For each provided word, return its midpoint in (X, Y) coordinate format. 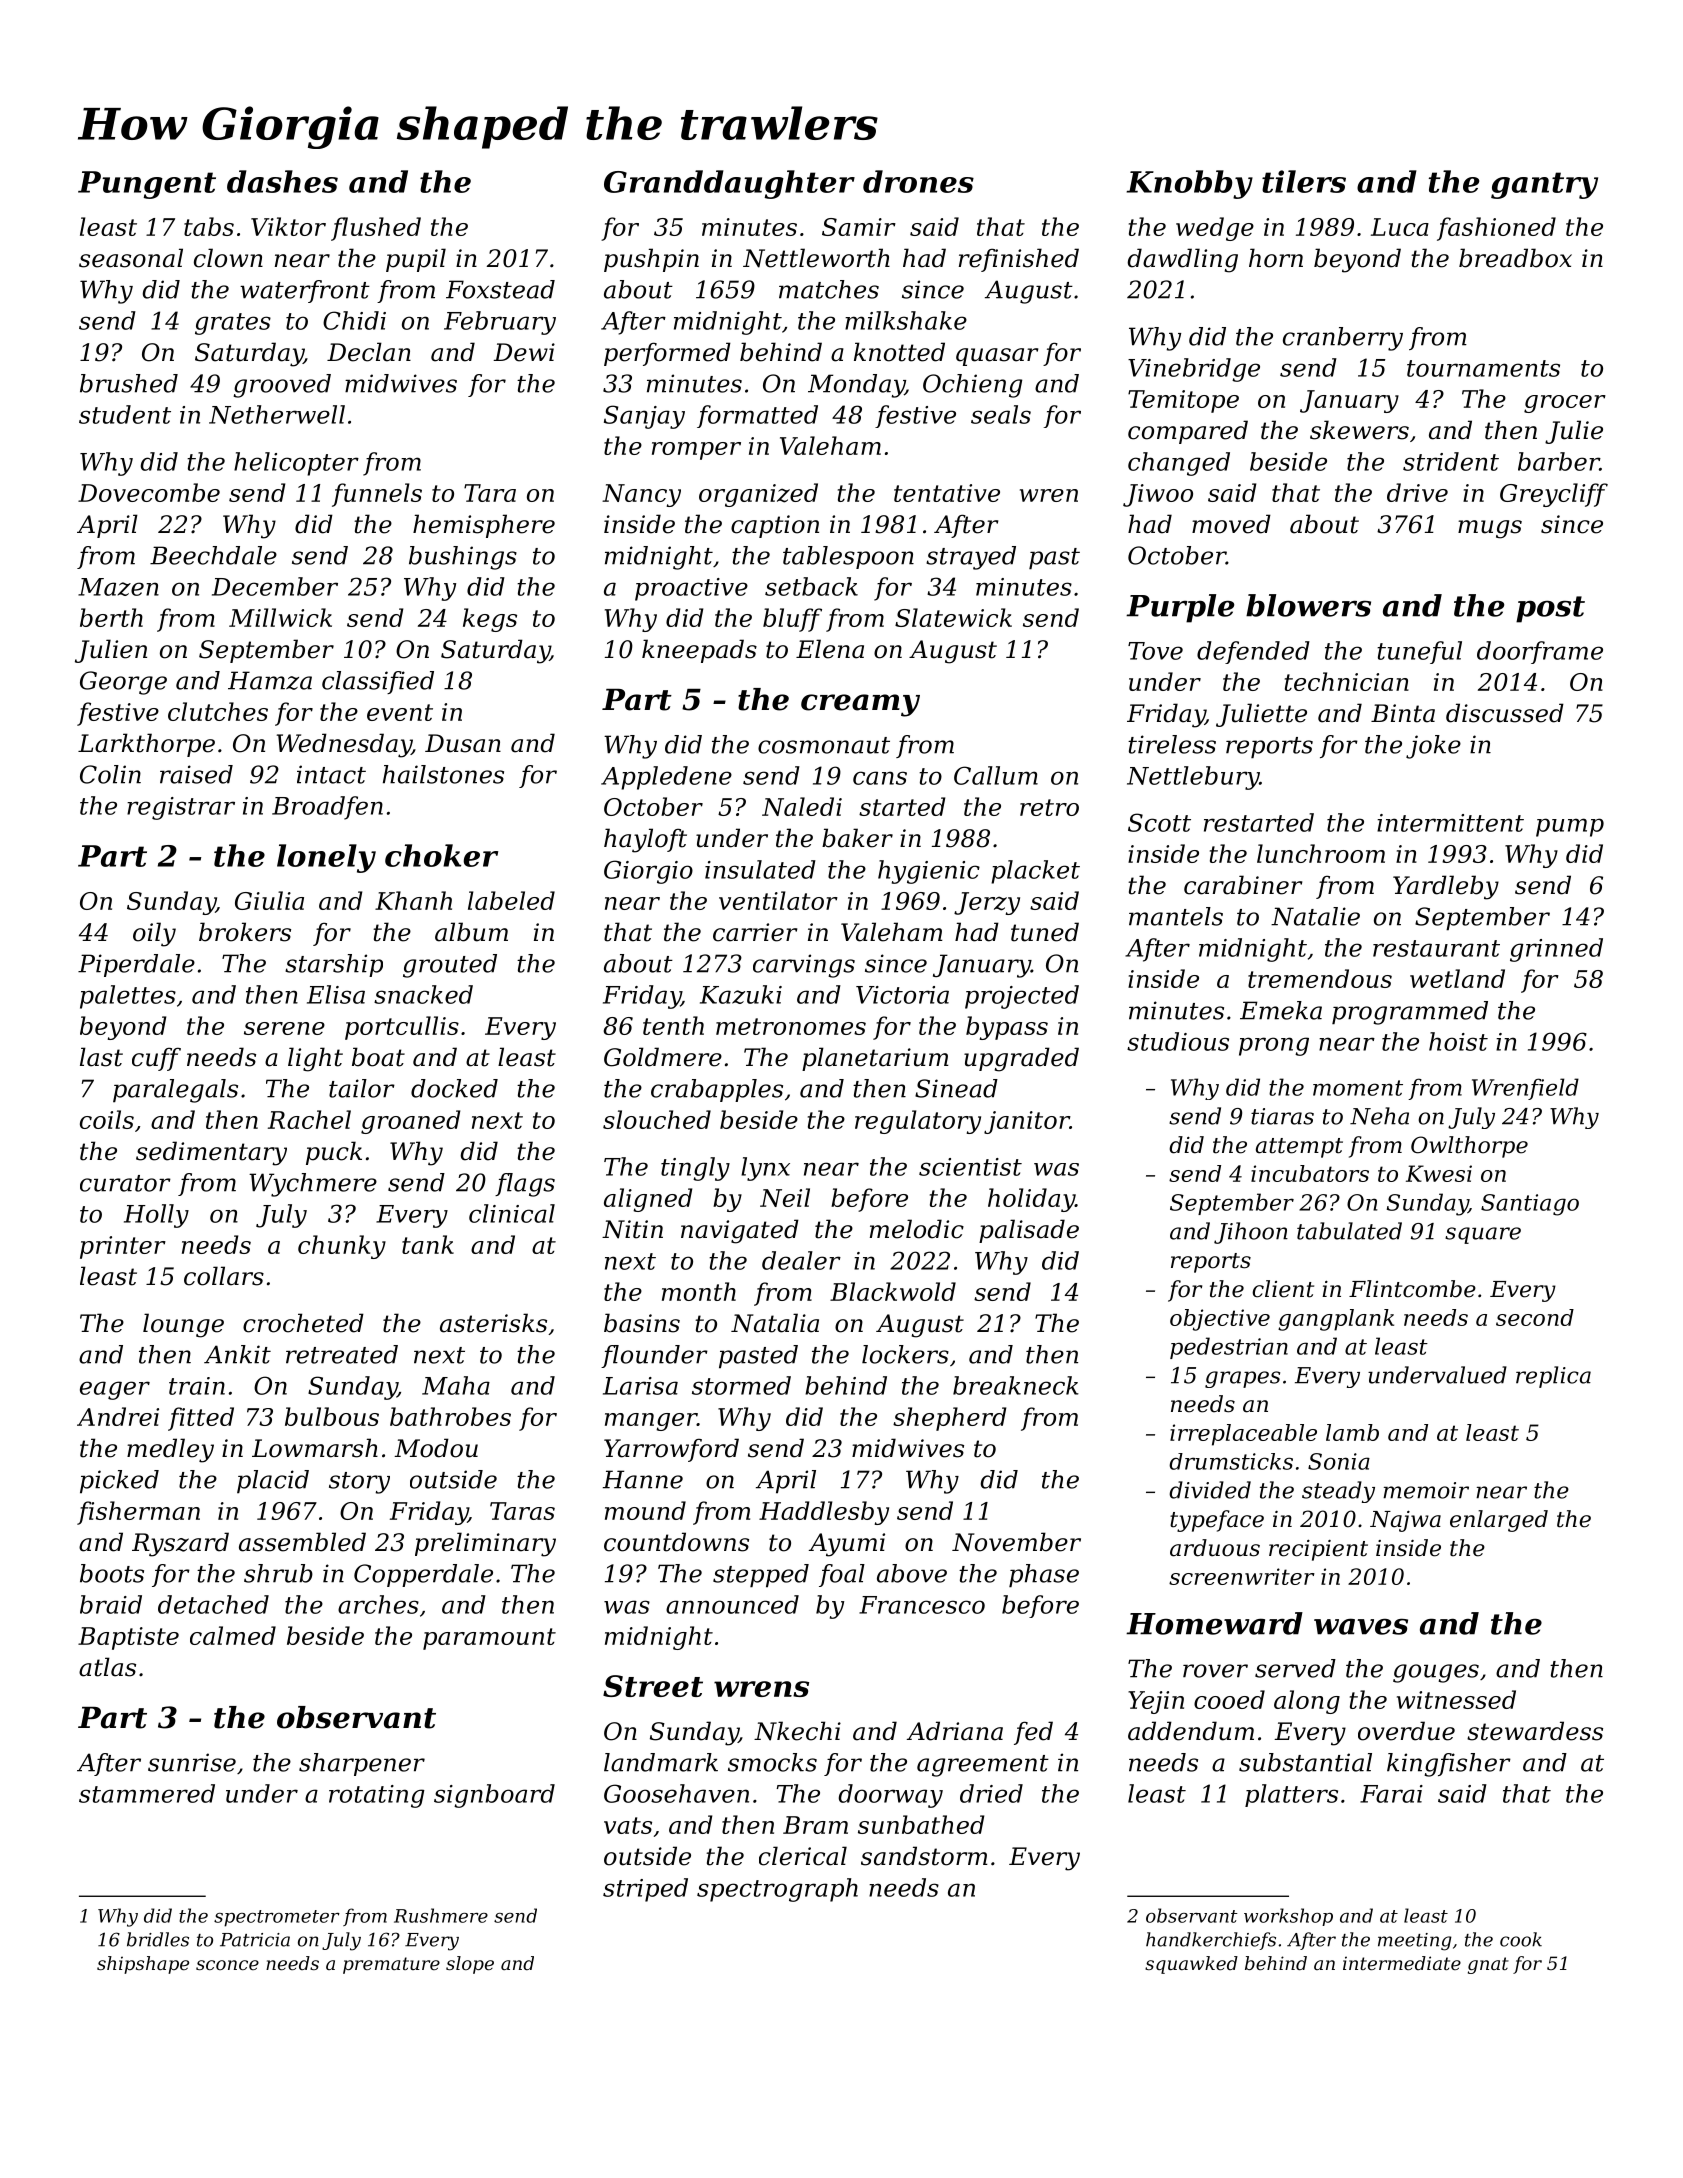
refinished (1019, 260)
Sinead (956, 1088)
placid (273, 1482)
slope (470, 1965)
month (699, 1291)
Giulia (269, 900)
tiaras (1282, 1116)
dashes (282, 181)
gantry (1544, 185)
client (1283, 1289)
